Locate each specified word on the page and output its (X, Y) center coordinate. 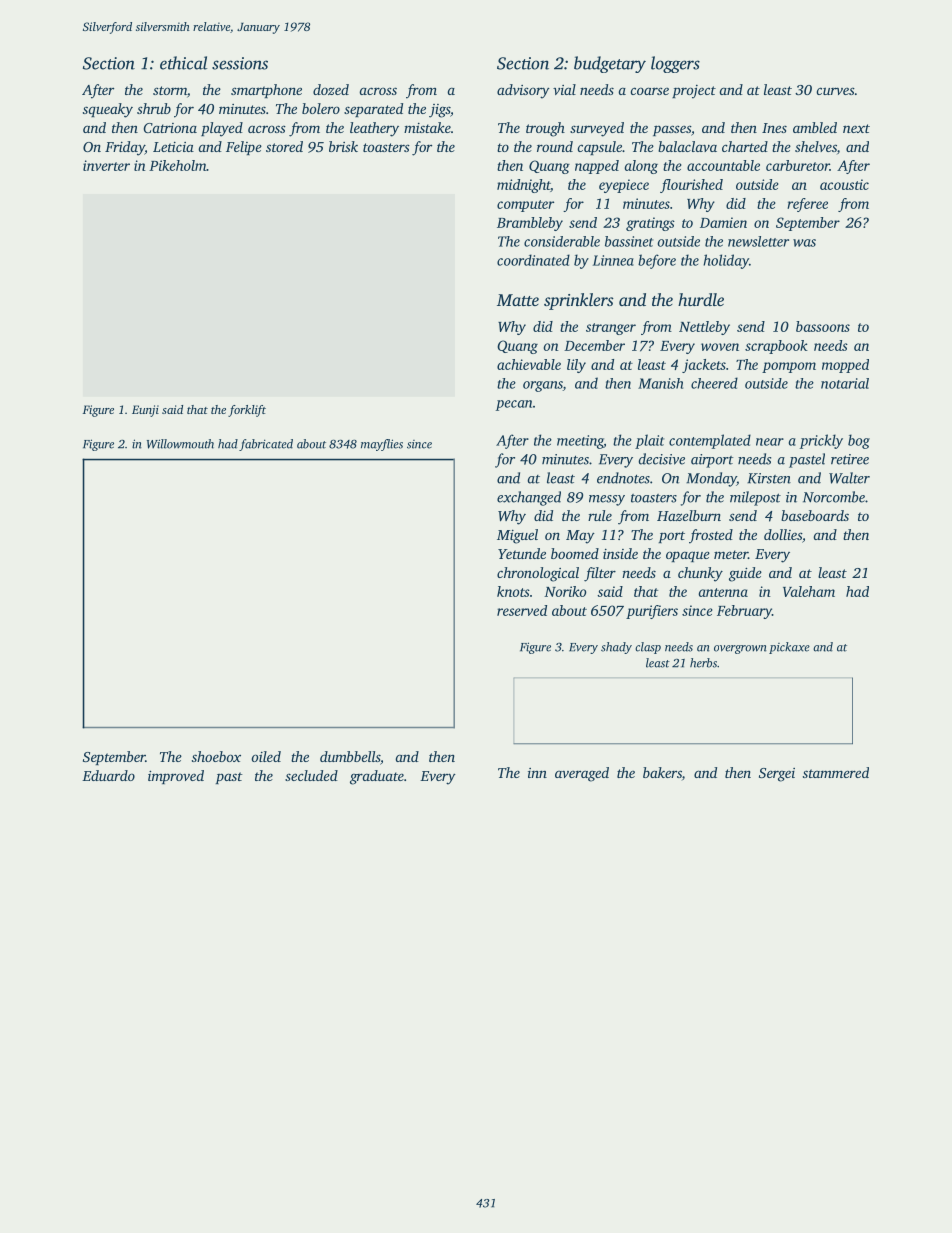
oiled (266, 756)
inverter (106, 165)
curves (836, 91)
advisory (523, 91)
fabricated (266, 445)
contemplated (710, 441)
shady (616, 648)
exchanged (529, 498)
